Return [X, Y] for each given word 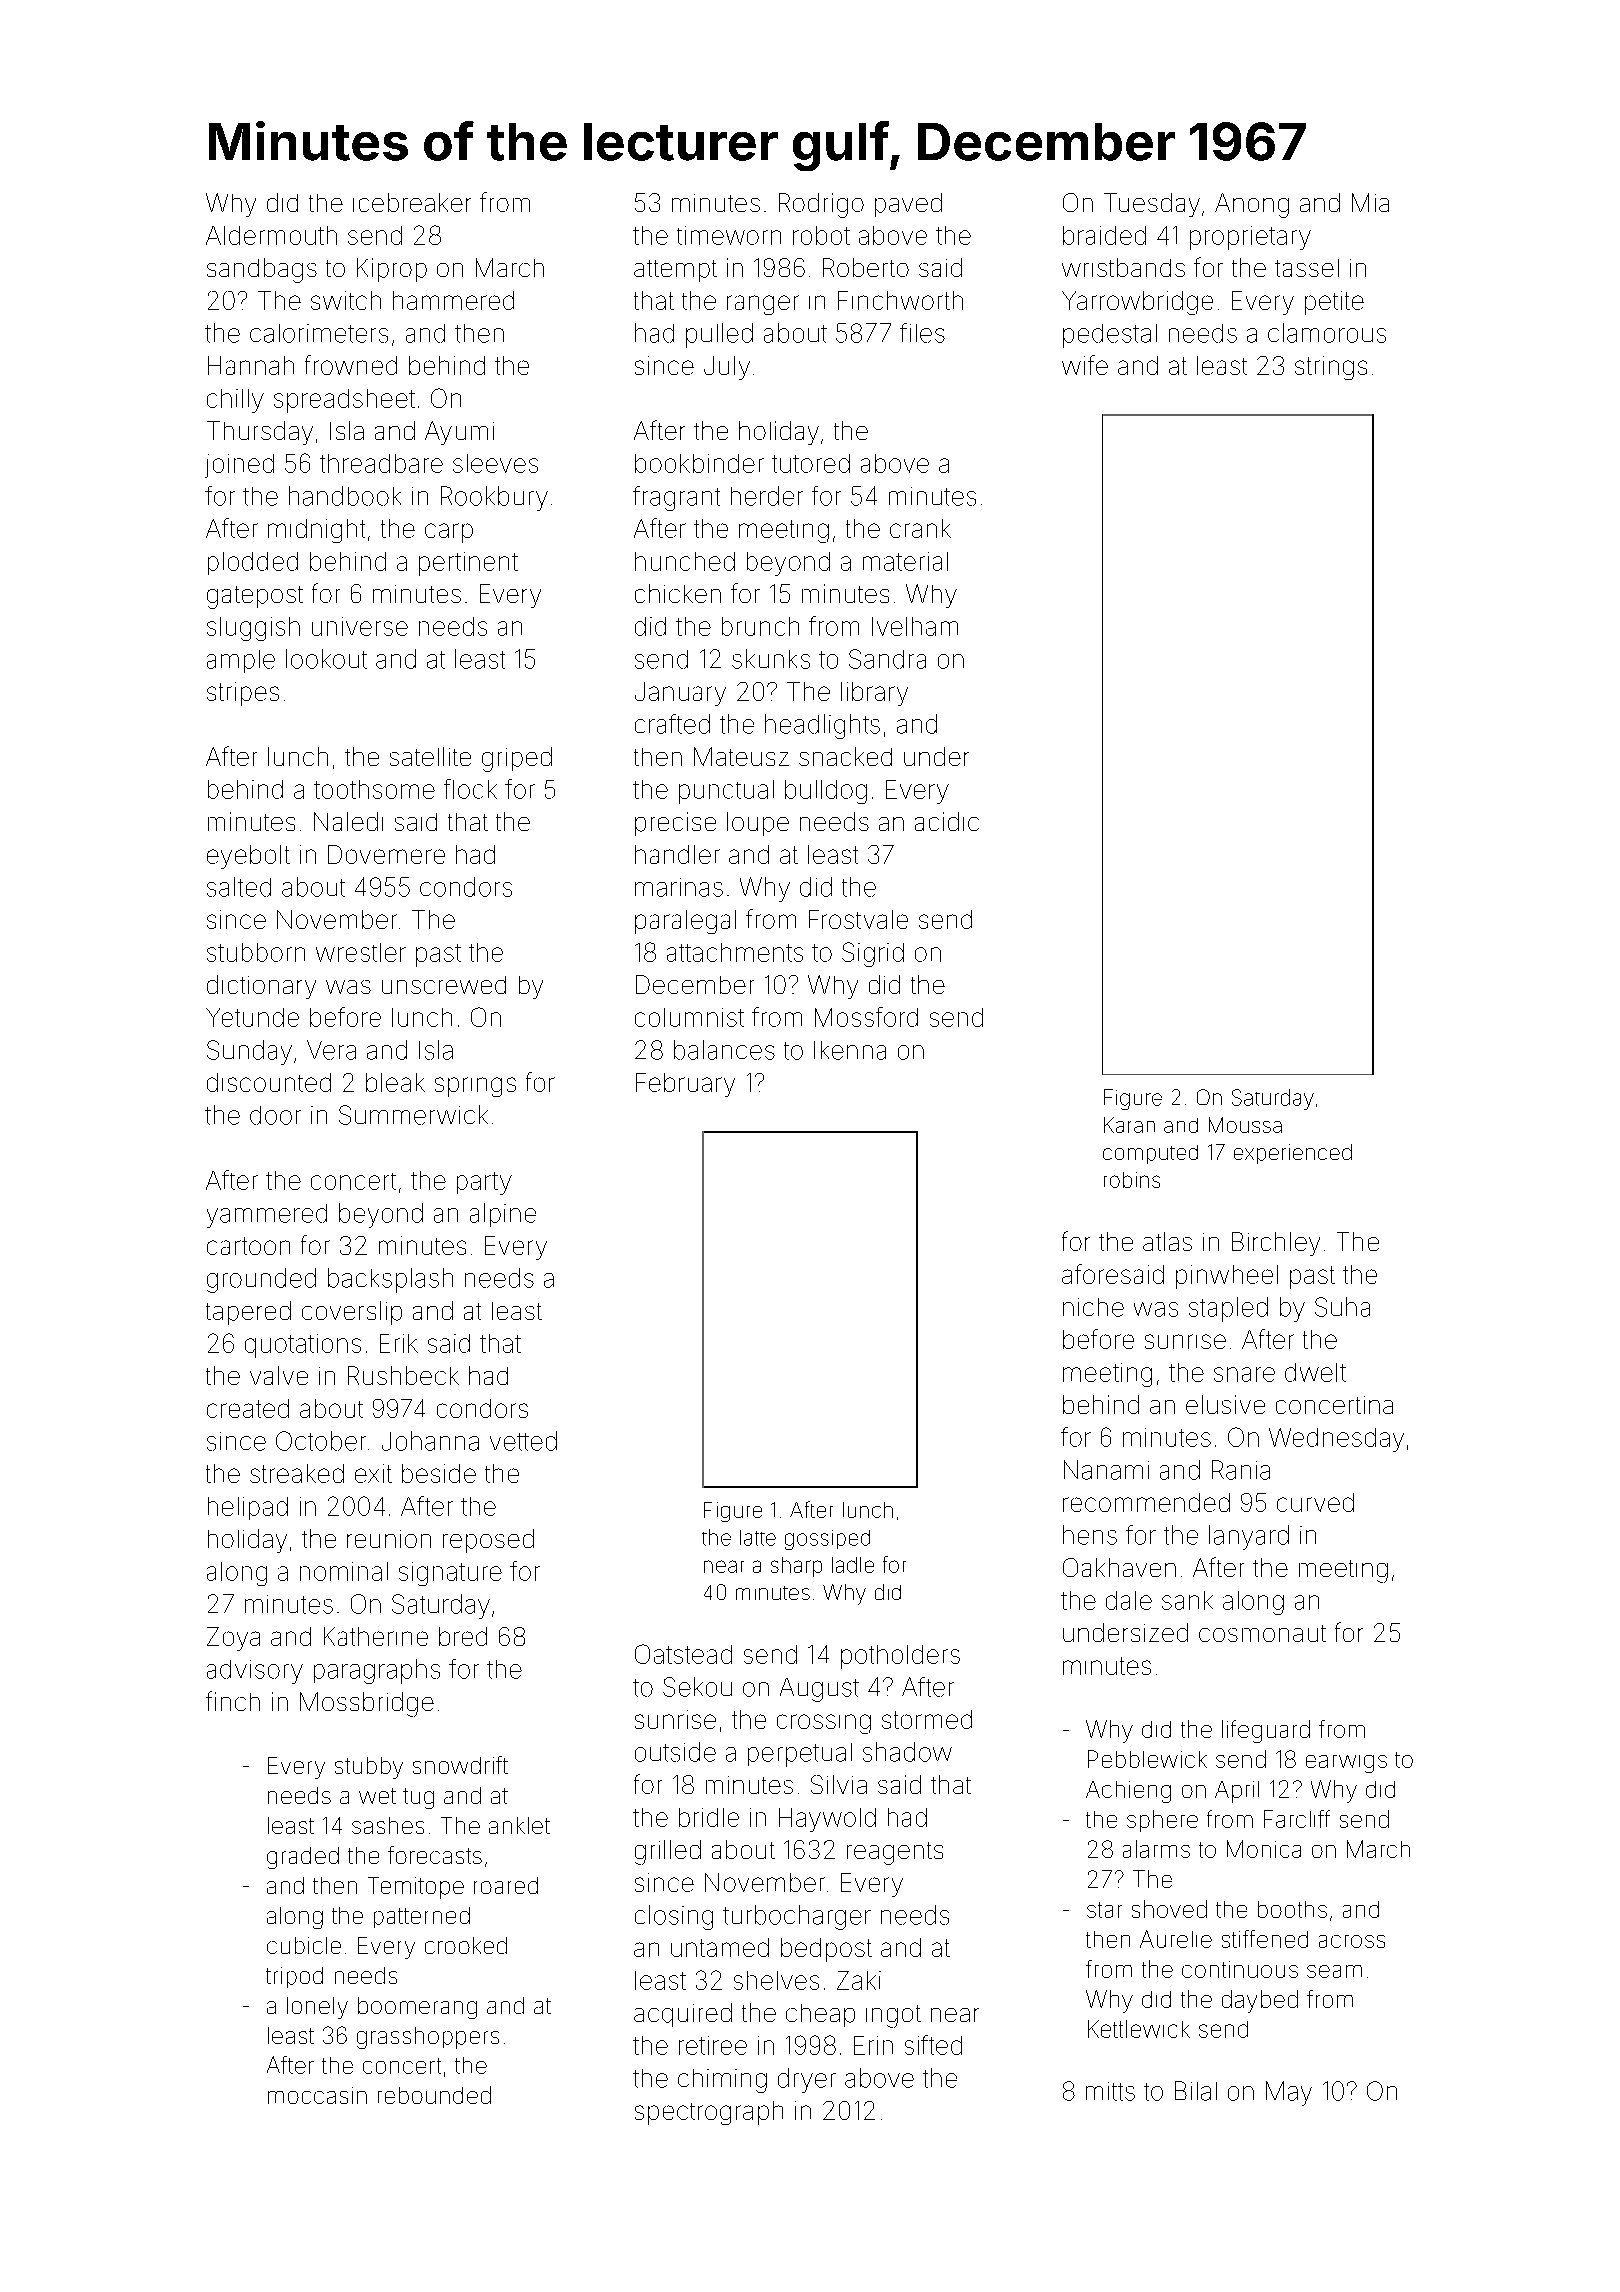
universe [360, 626]
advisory [255, 1672]
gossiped [827, 1540]
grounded [261, 1280]
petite [1334, 303]
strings [1331, 368]
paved [908, 205]
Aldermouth [271, 235]
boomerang [417, 2008]
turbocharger [797, 1917]
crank [920, 528]
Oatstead [683, 1654]
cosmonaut [1262, 1633]
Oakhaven [1119, 1567]
